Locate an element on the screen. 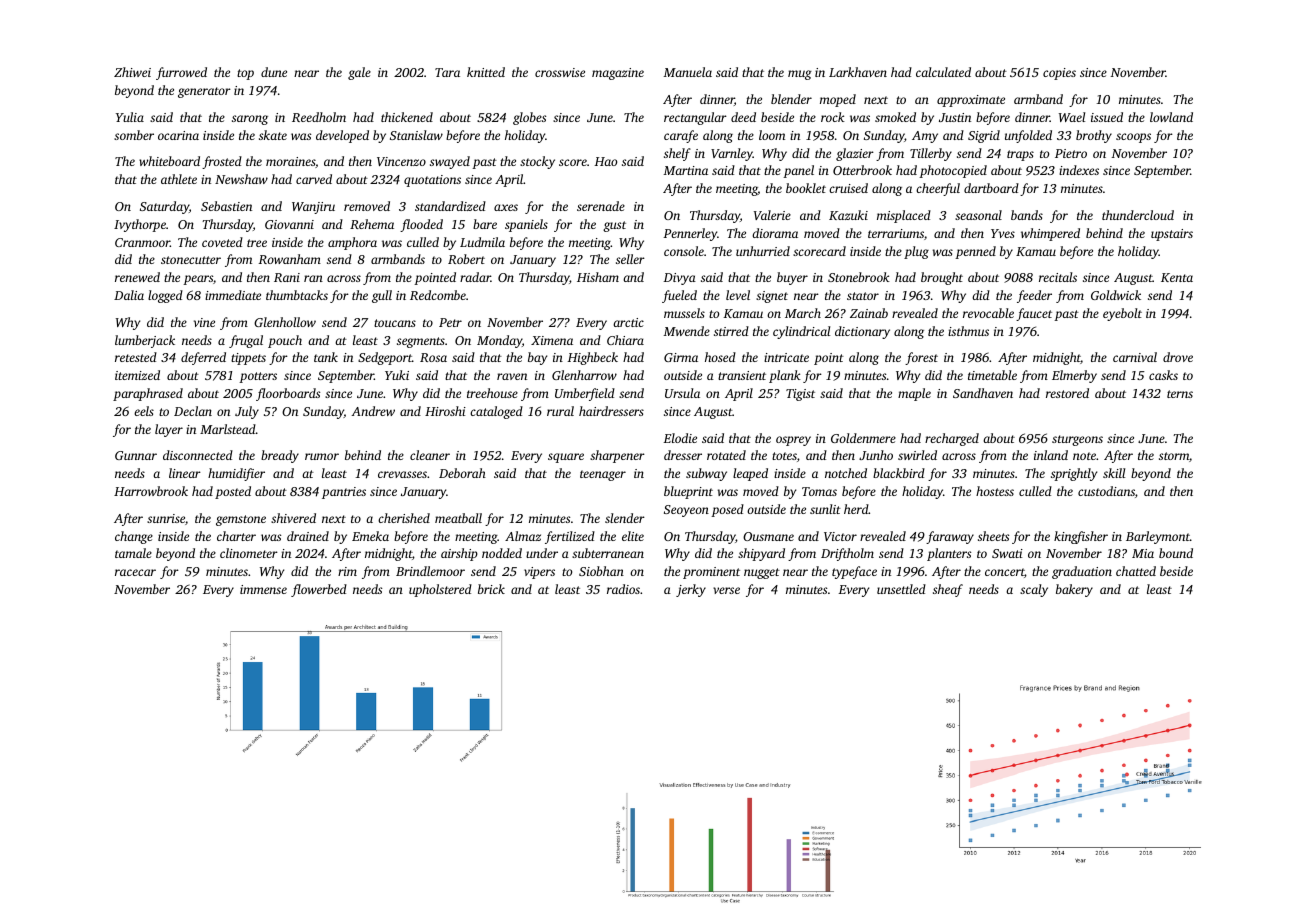 This screenshot has width=1308, height=924. potters is located at coordinates (258, 377).
